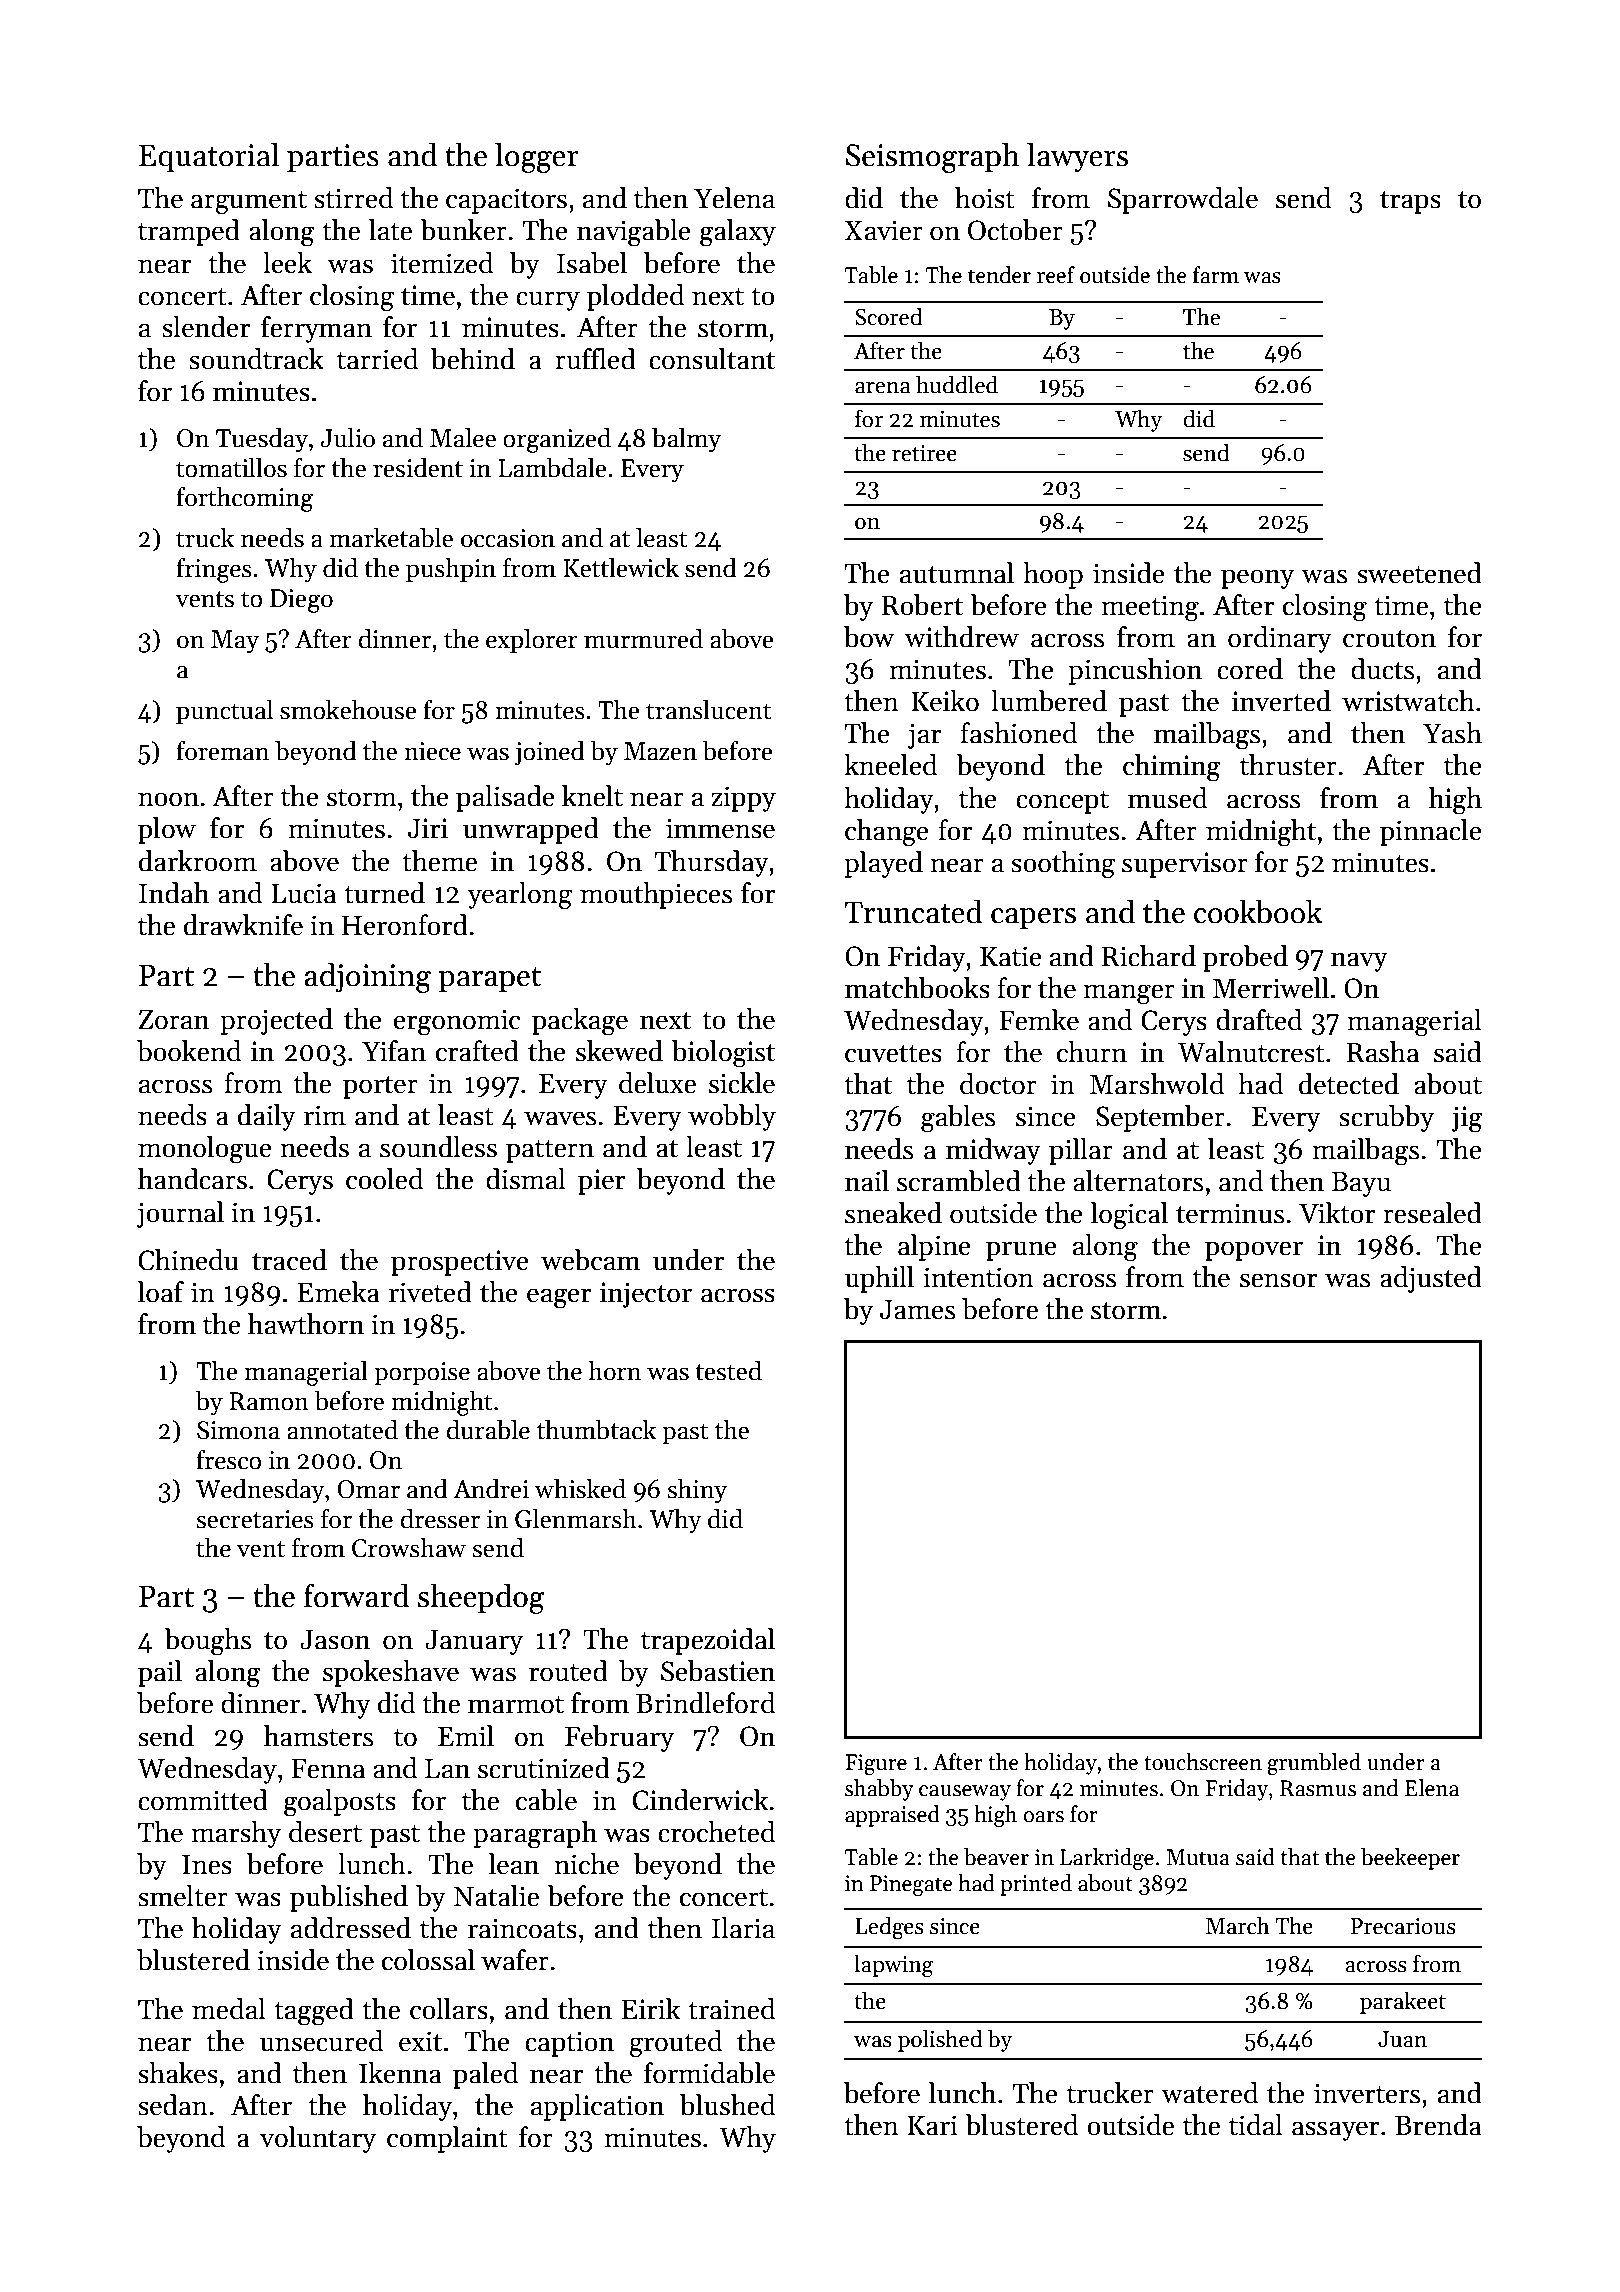  I want to click on popover, so click(1254, 1251).
